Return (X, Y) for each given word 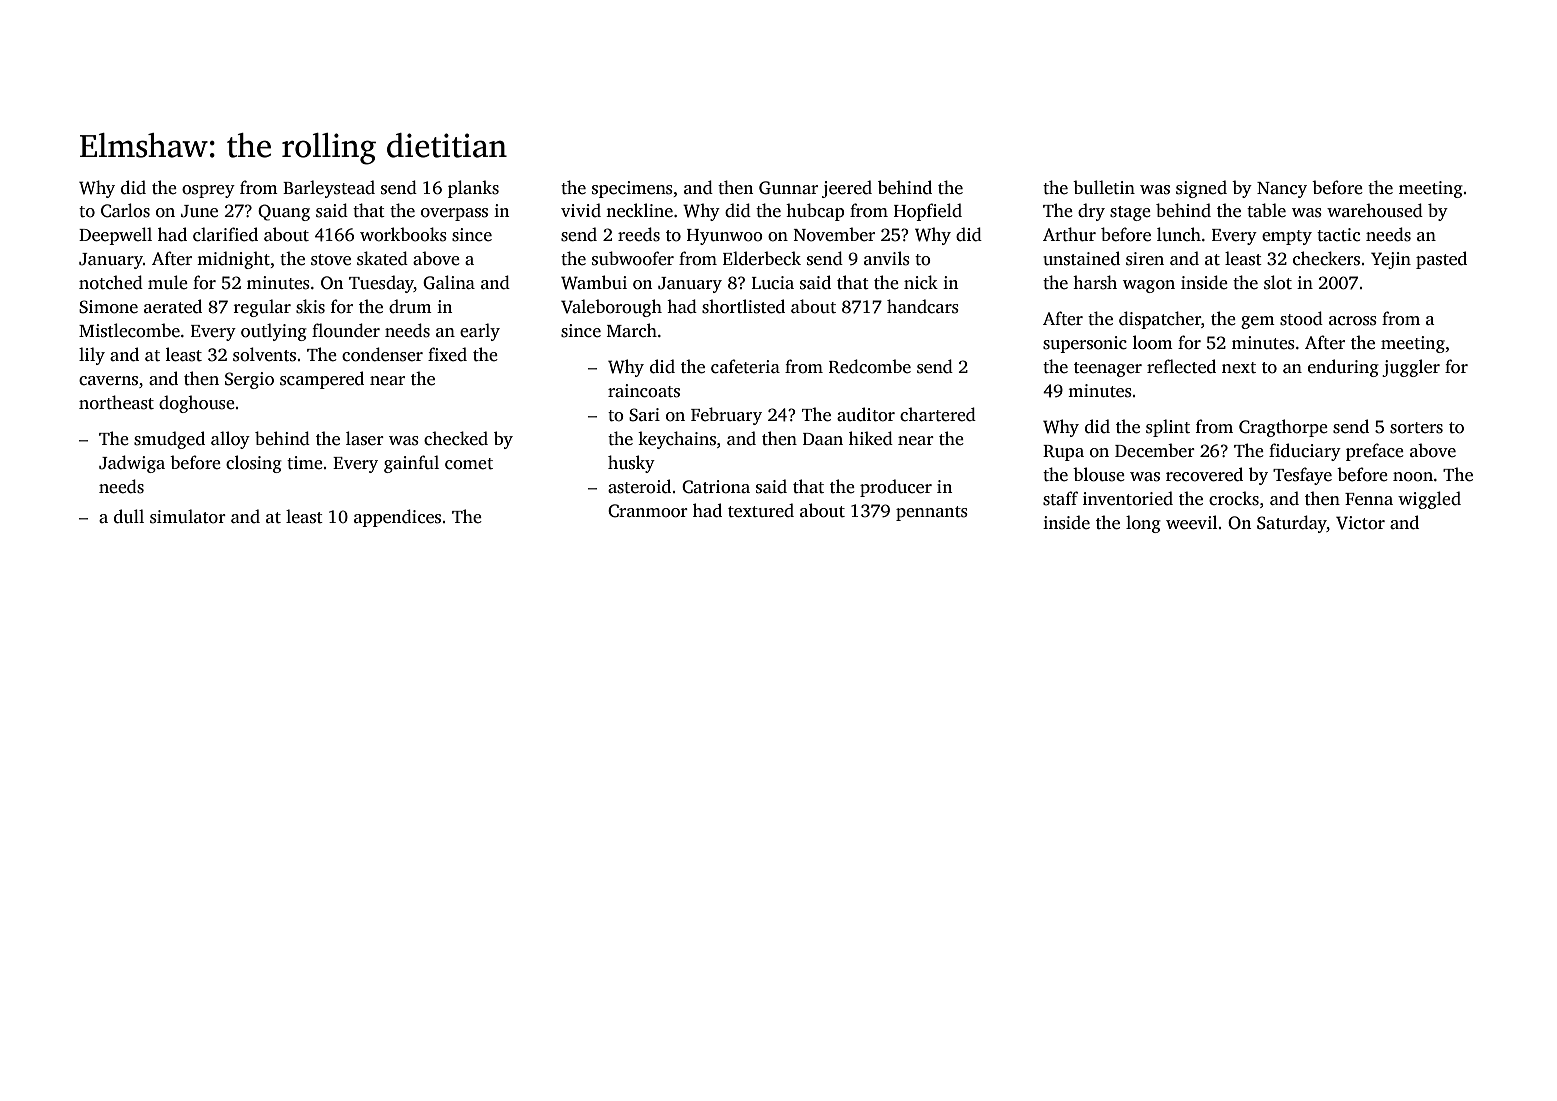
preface (1375, 452)
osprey (208, 191)
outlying (274, 332)
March (632, 330)
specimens (632, 189)
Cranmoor (648, 511)
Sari (644, 415)
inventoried (1128, 498)
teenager (1108, 369)
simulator (188, 516)
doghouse (197, 404)
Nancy (1282, 190)
